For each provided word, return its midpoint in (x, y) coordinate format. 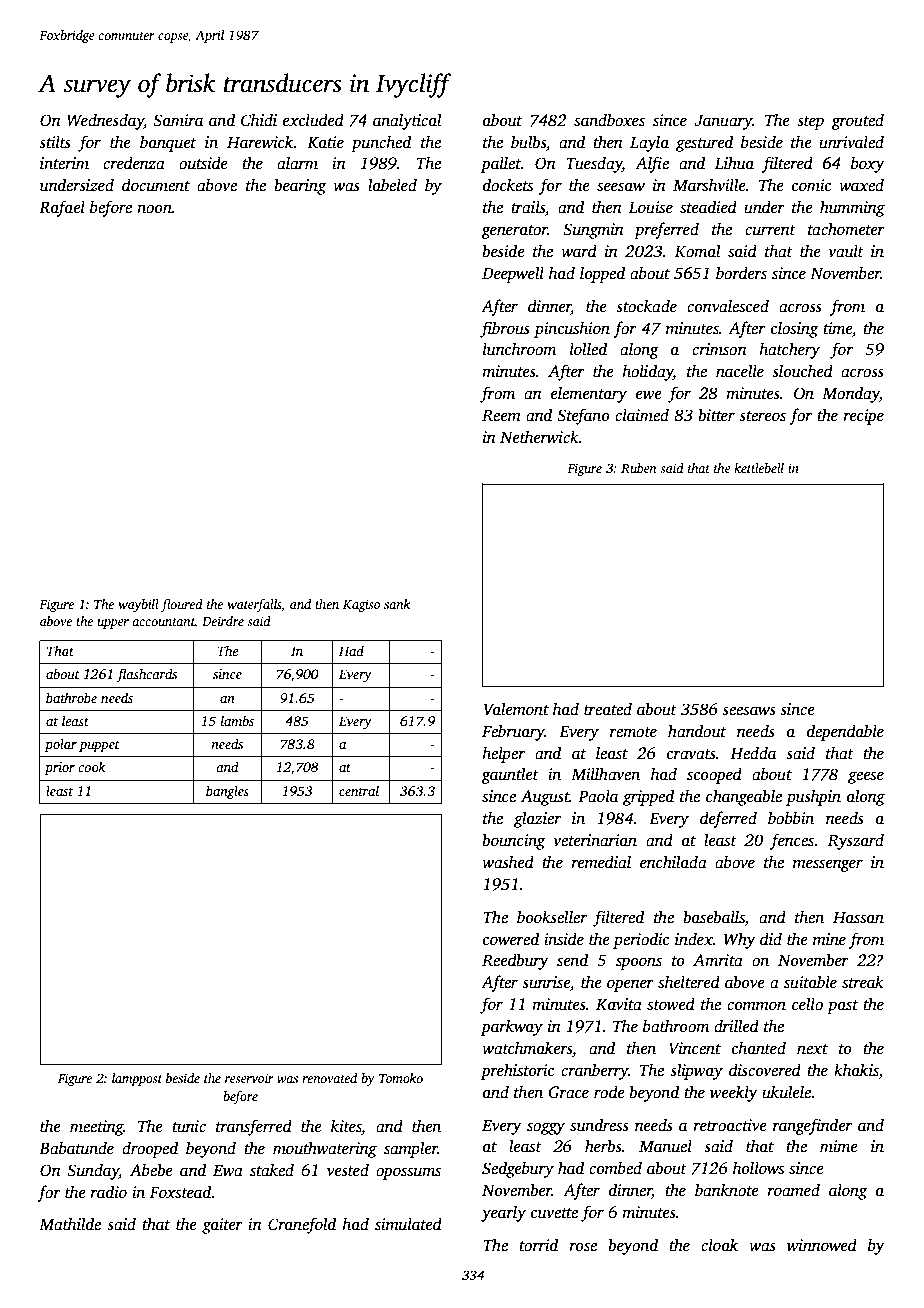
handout (697, 731)
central (359, 790)
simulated (408, 1224)
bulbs (528, 142)
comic (811, 185)
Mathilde (70, 1223)
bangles (227, 792)
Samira (178, 120)
